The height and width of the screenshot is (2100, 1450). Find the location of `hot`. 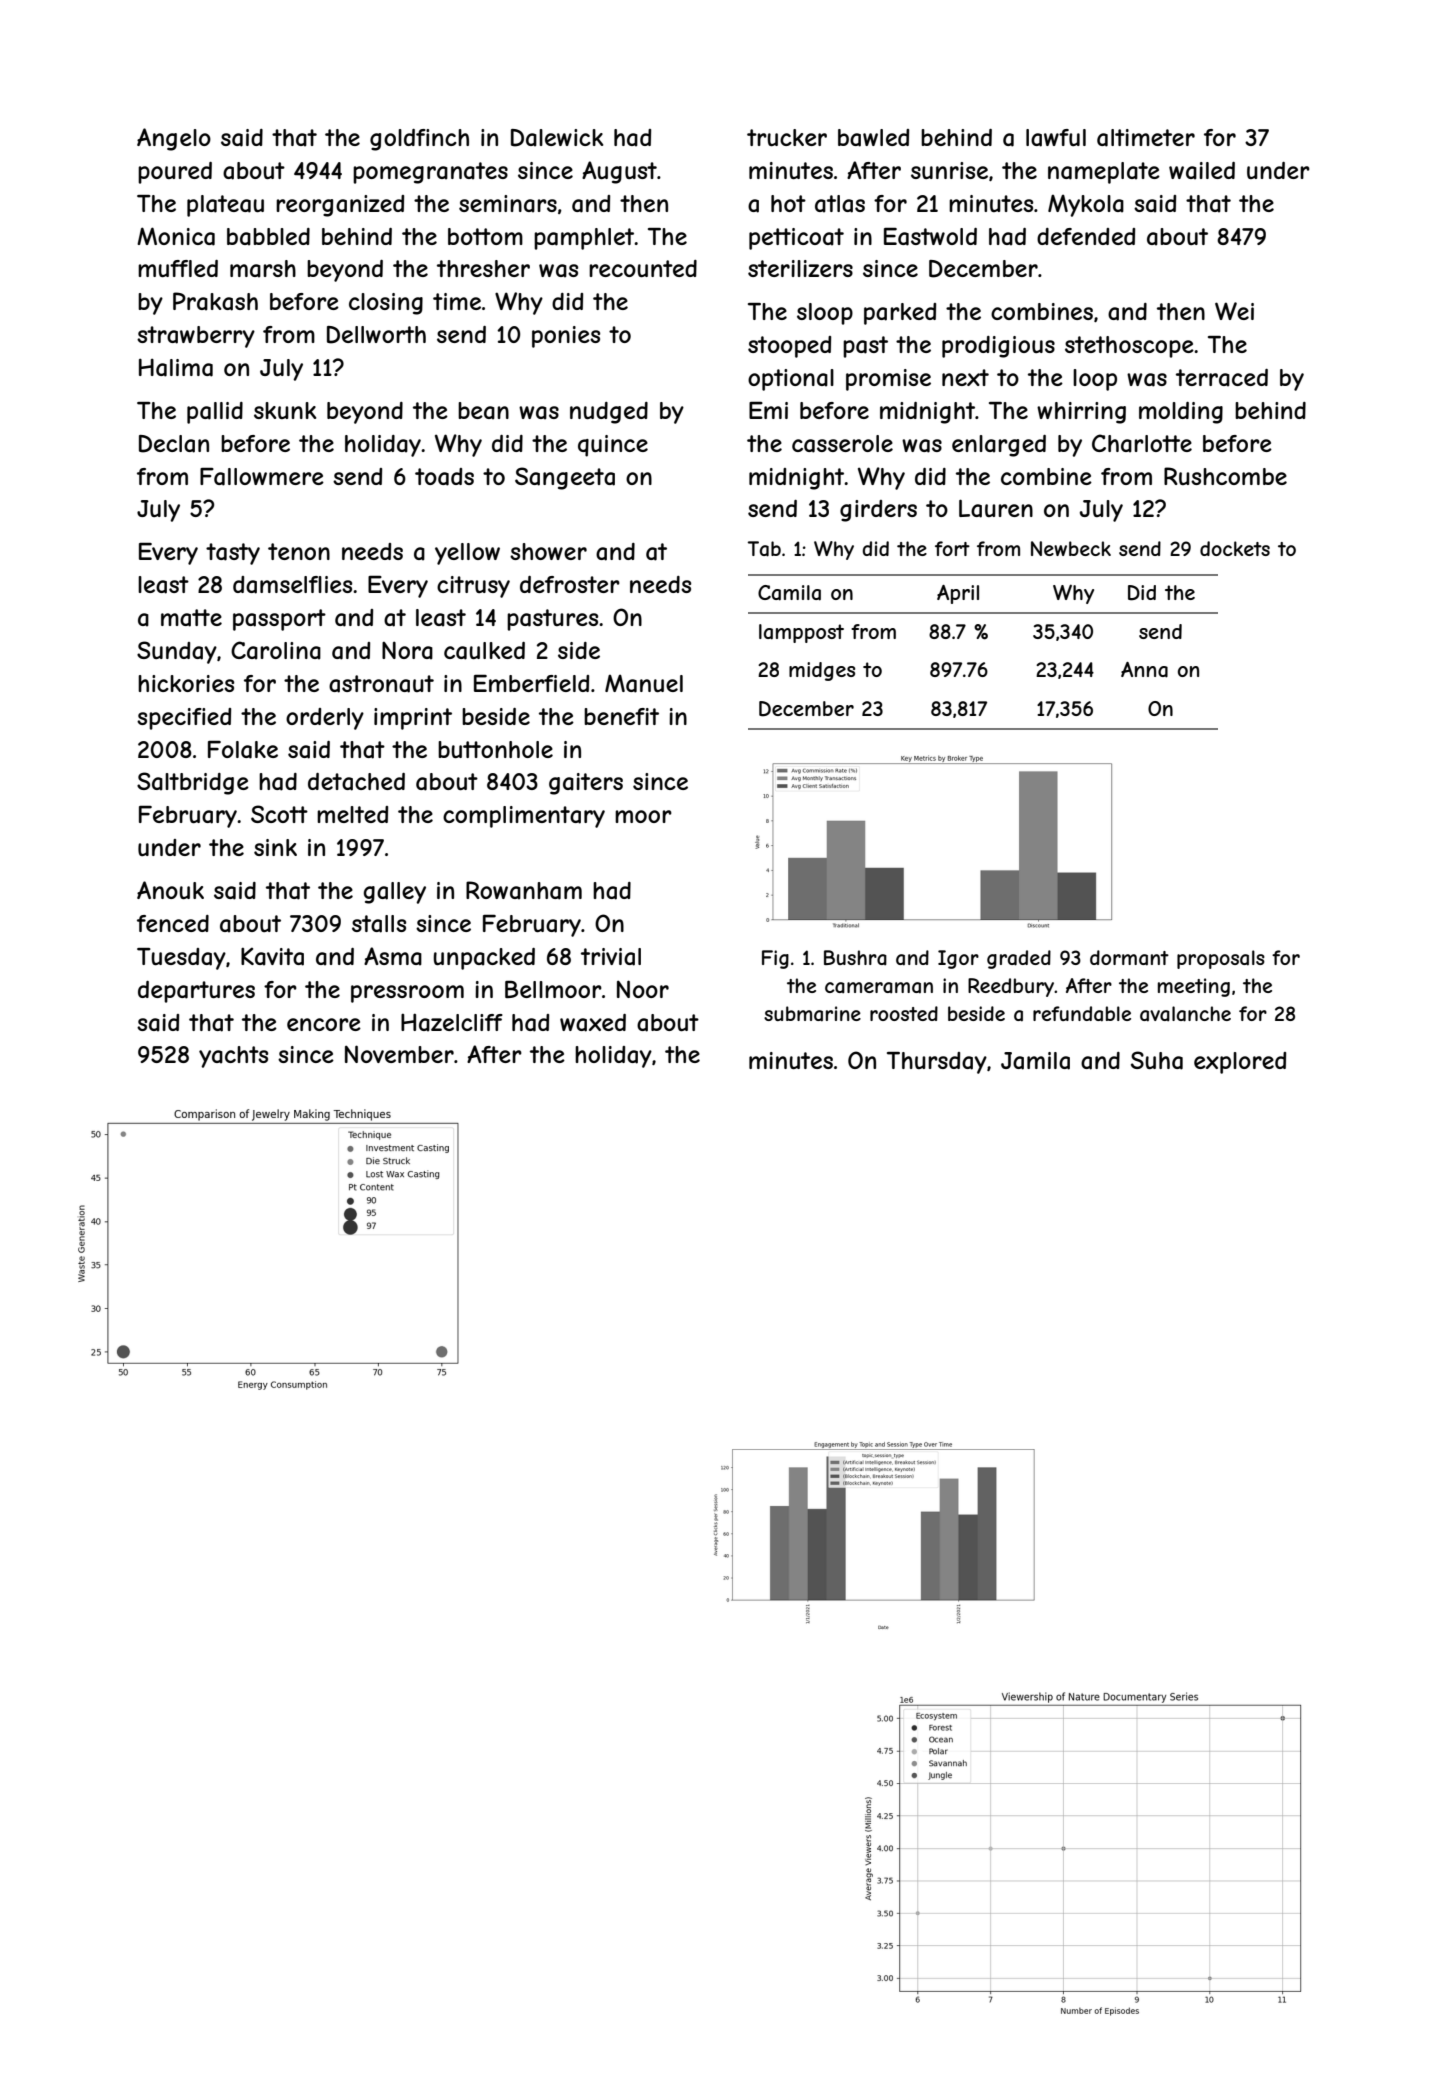

hot is located at coordinates (788, 203).
